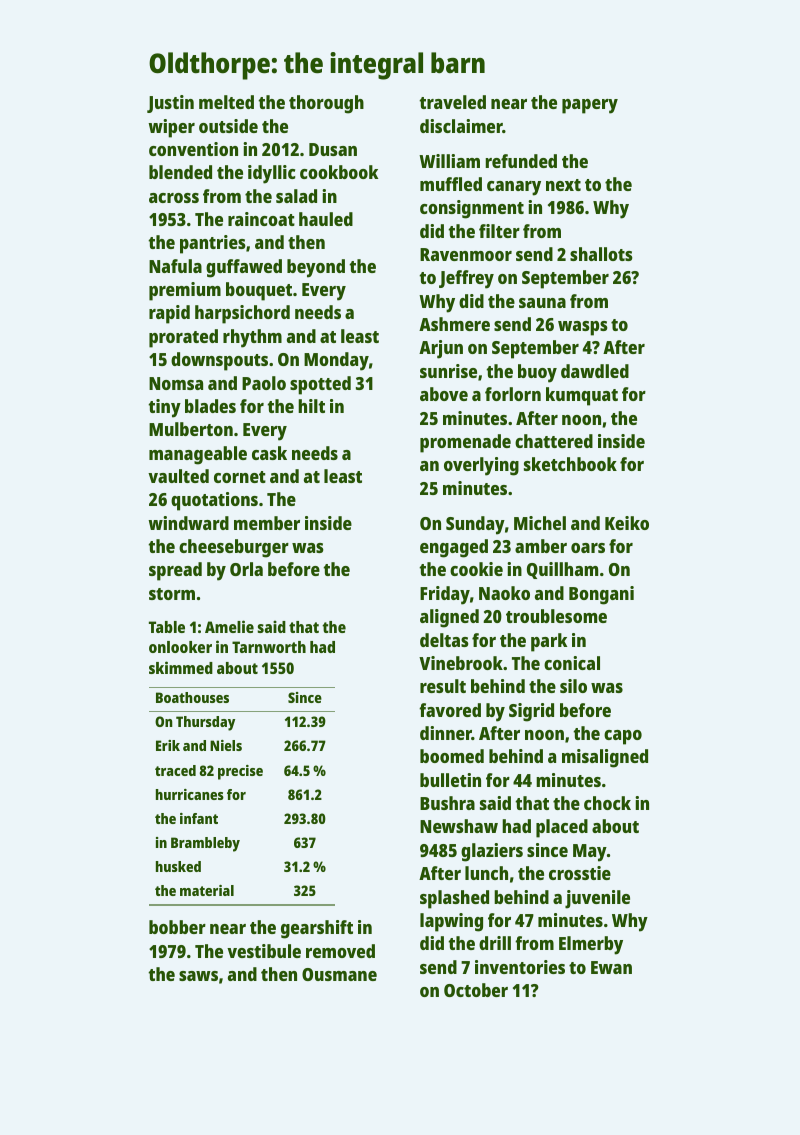 This document has height=1135, width=800. Describe the element at coordinates (333, 149) in the document. I see `Dusan` at that location.
